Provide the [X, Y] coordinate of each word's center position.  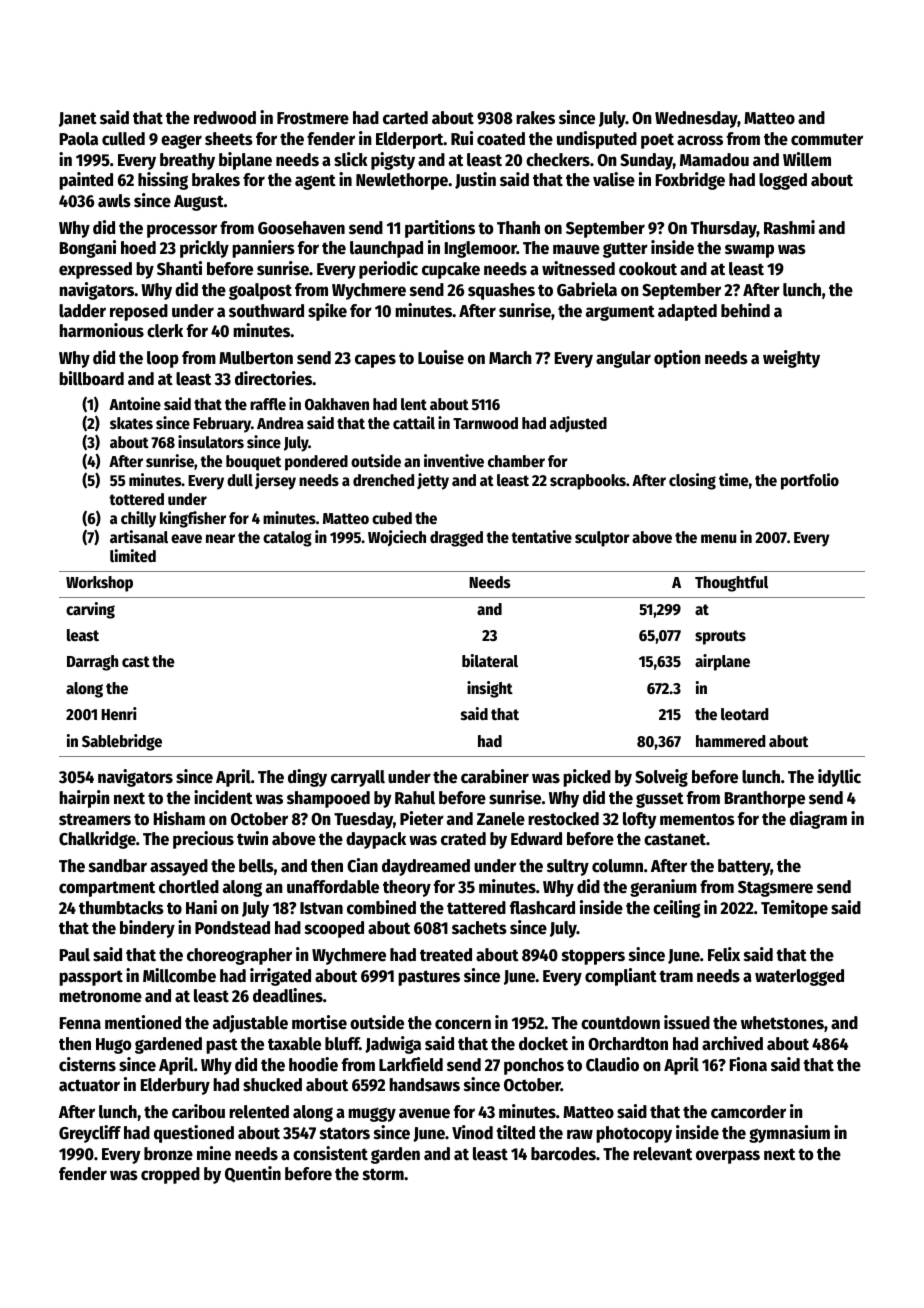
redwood [225, 118]
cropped [170, 1175]
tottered [136, 499]
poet [657, 141]
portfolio [810, 481]
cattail [414, 423]
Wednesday [696, 119]
